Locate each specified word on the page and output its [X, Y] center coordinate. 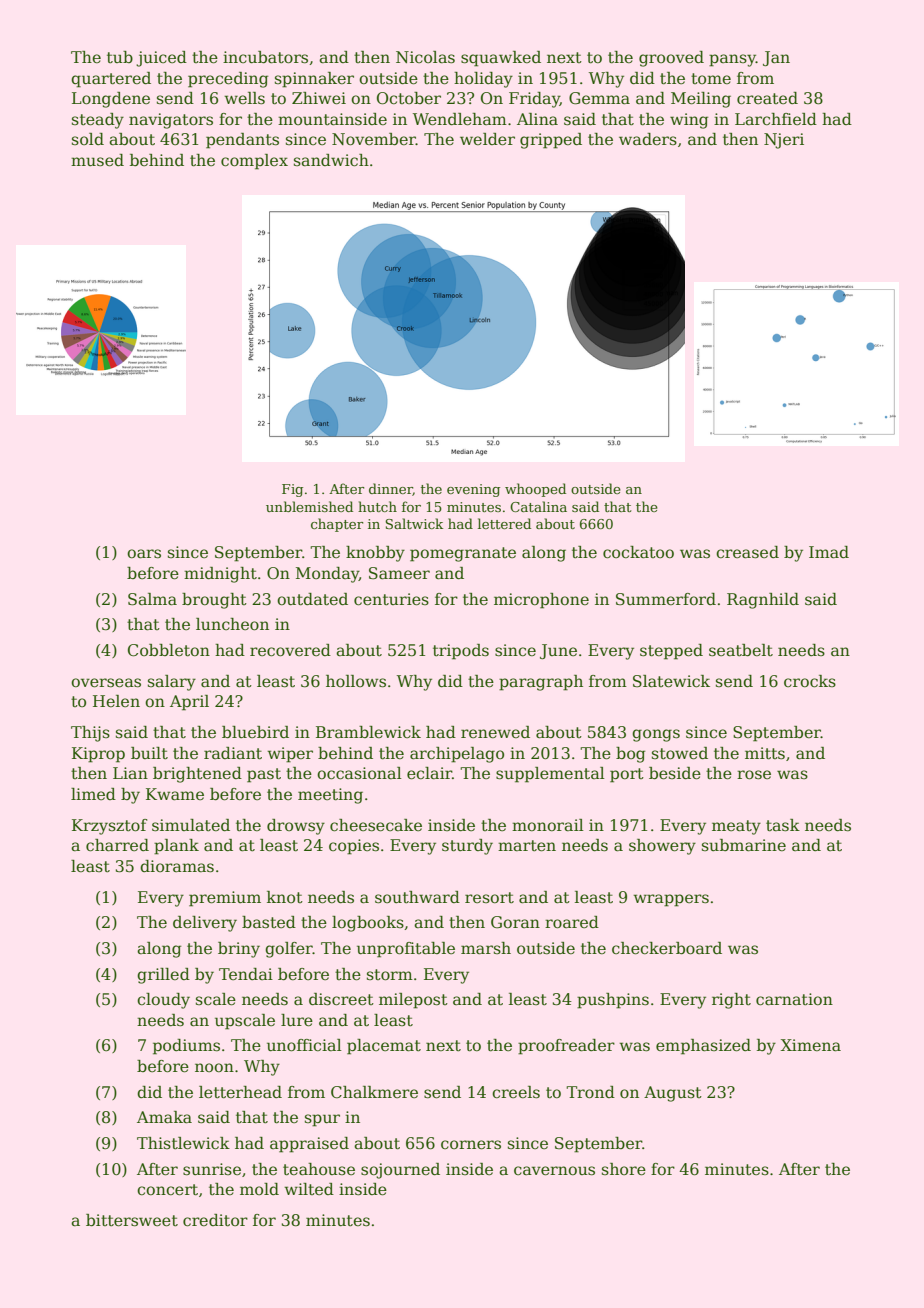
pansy [732, 60]
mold [259, 1189]
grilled [163, 976]
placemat [384, 1047]
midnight [220, 575]
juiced [161, 59]
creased [747, 552]
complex [254, 162]
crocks [810, 681]
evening [473, 490]
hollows [356, 681]
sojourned [400, 1171]
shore [624, 1169]
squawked [501, 59]
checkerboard [667, 948]
